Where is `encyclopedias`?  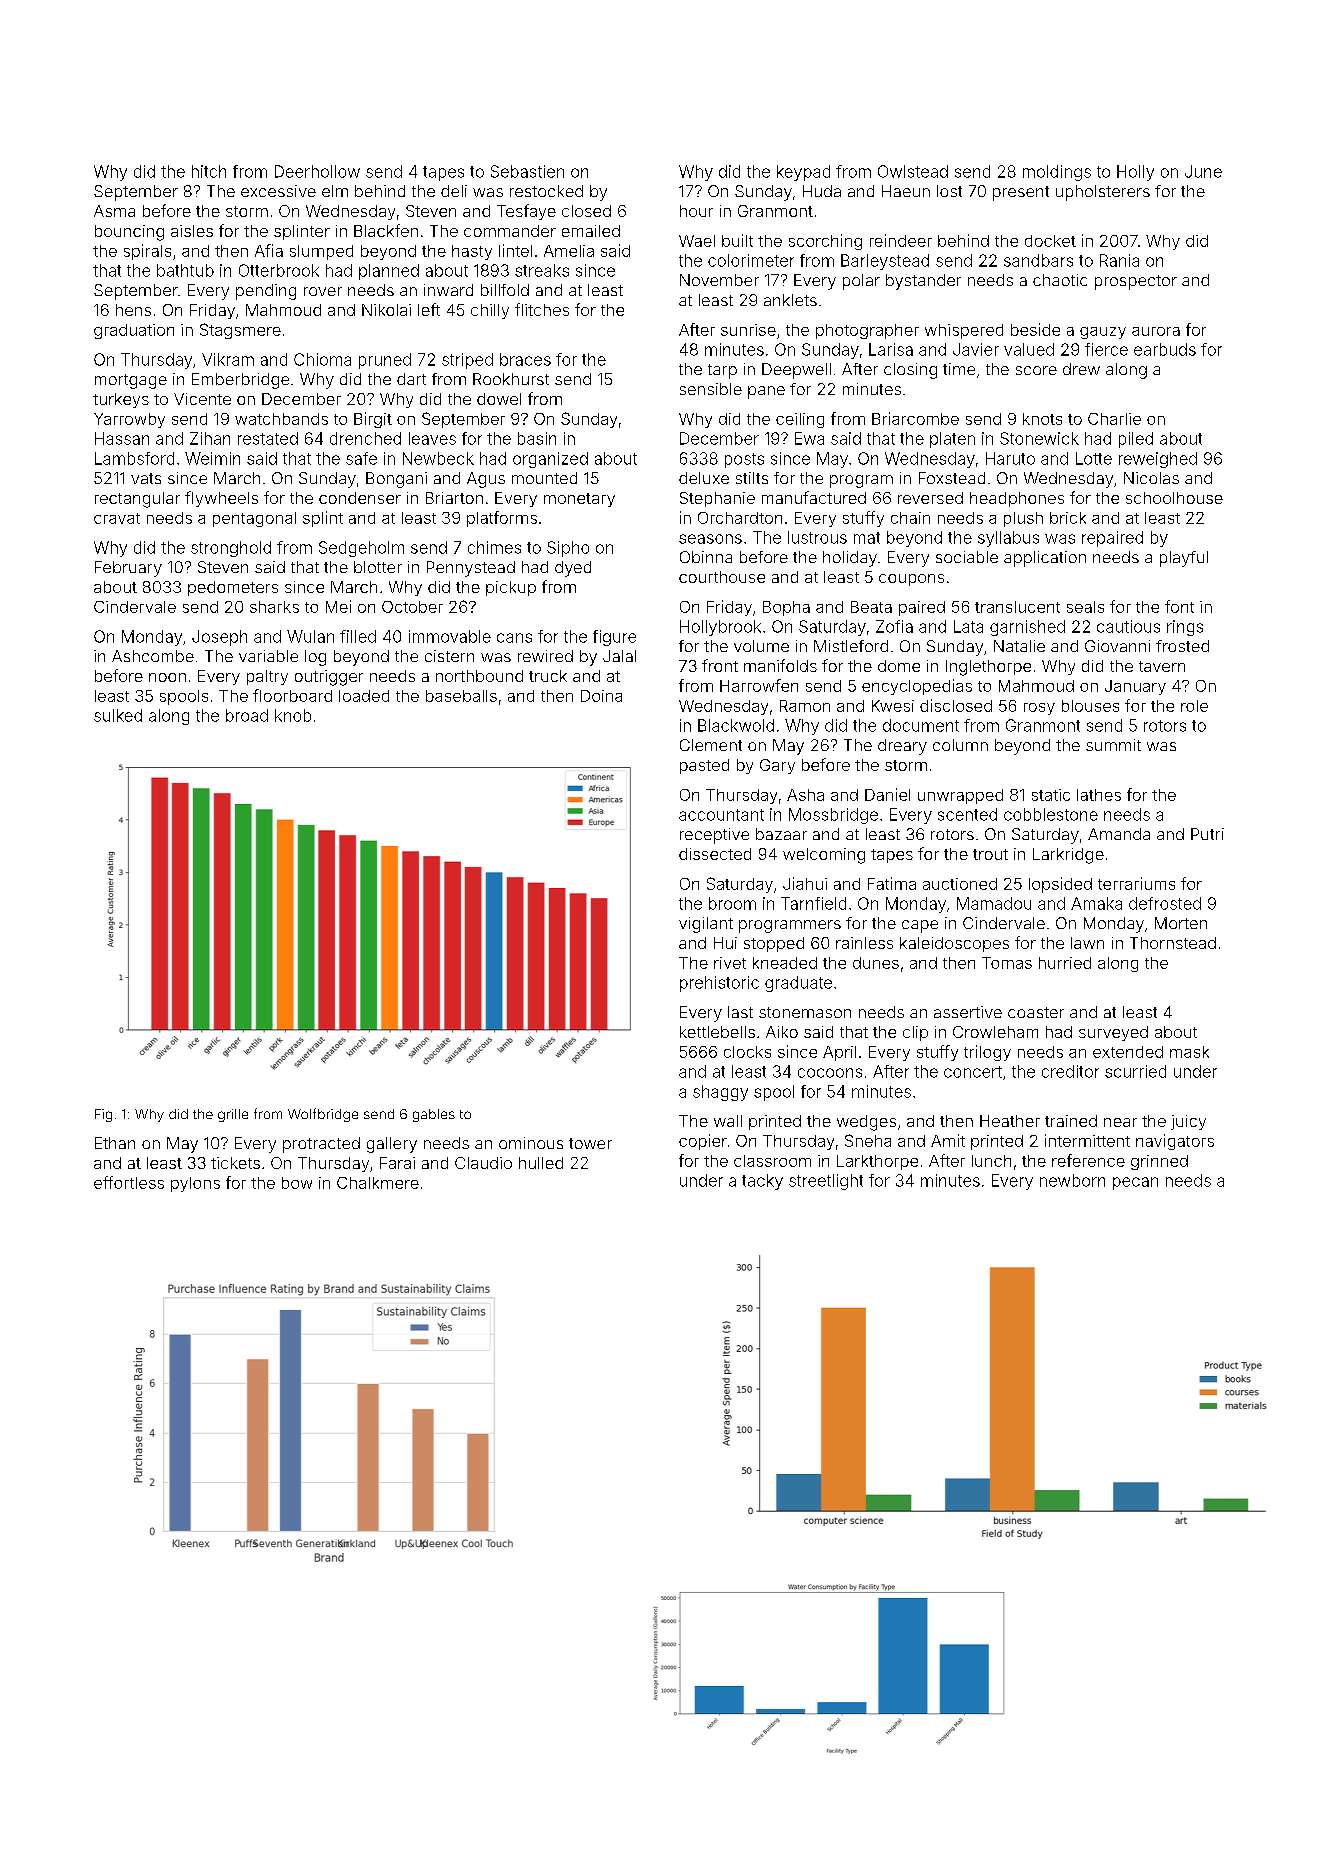
encyclopedias is located at coordinates (917, 687).
